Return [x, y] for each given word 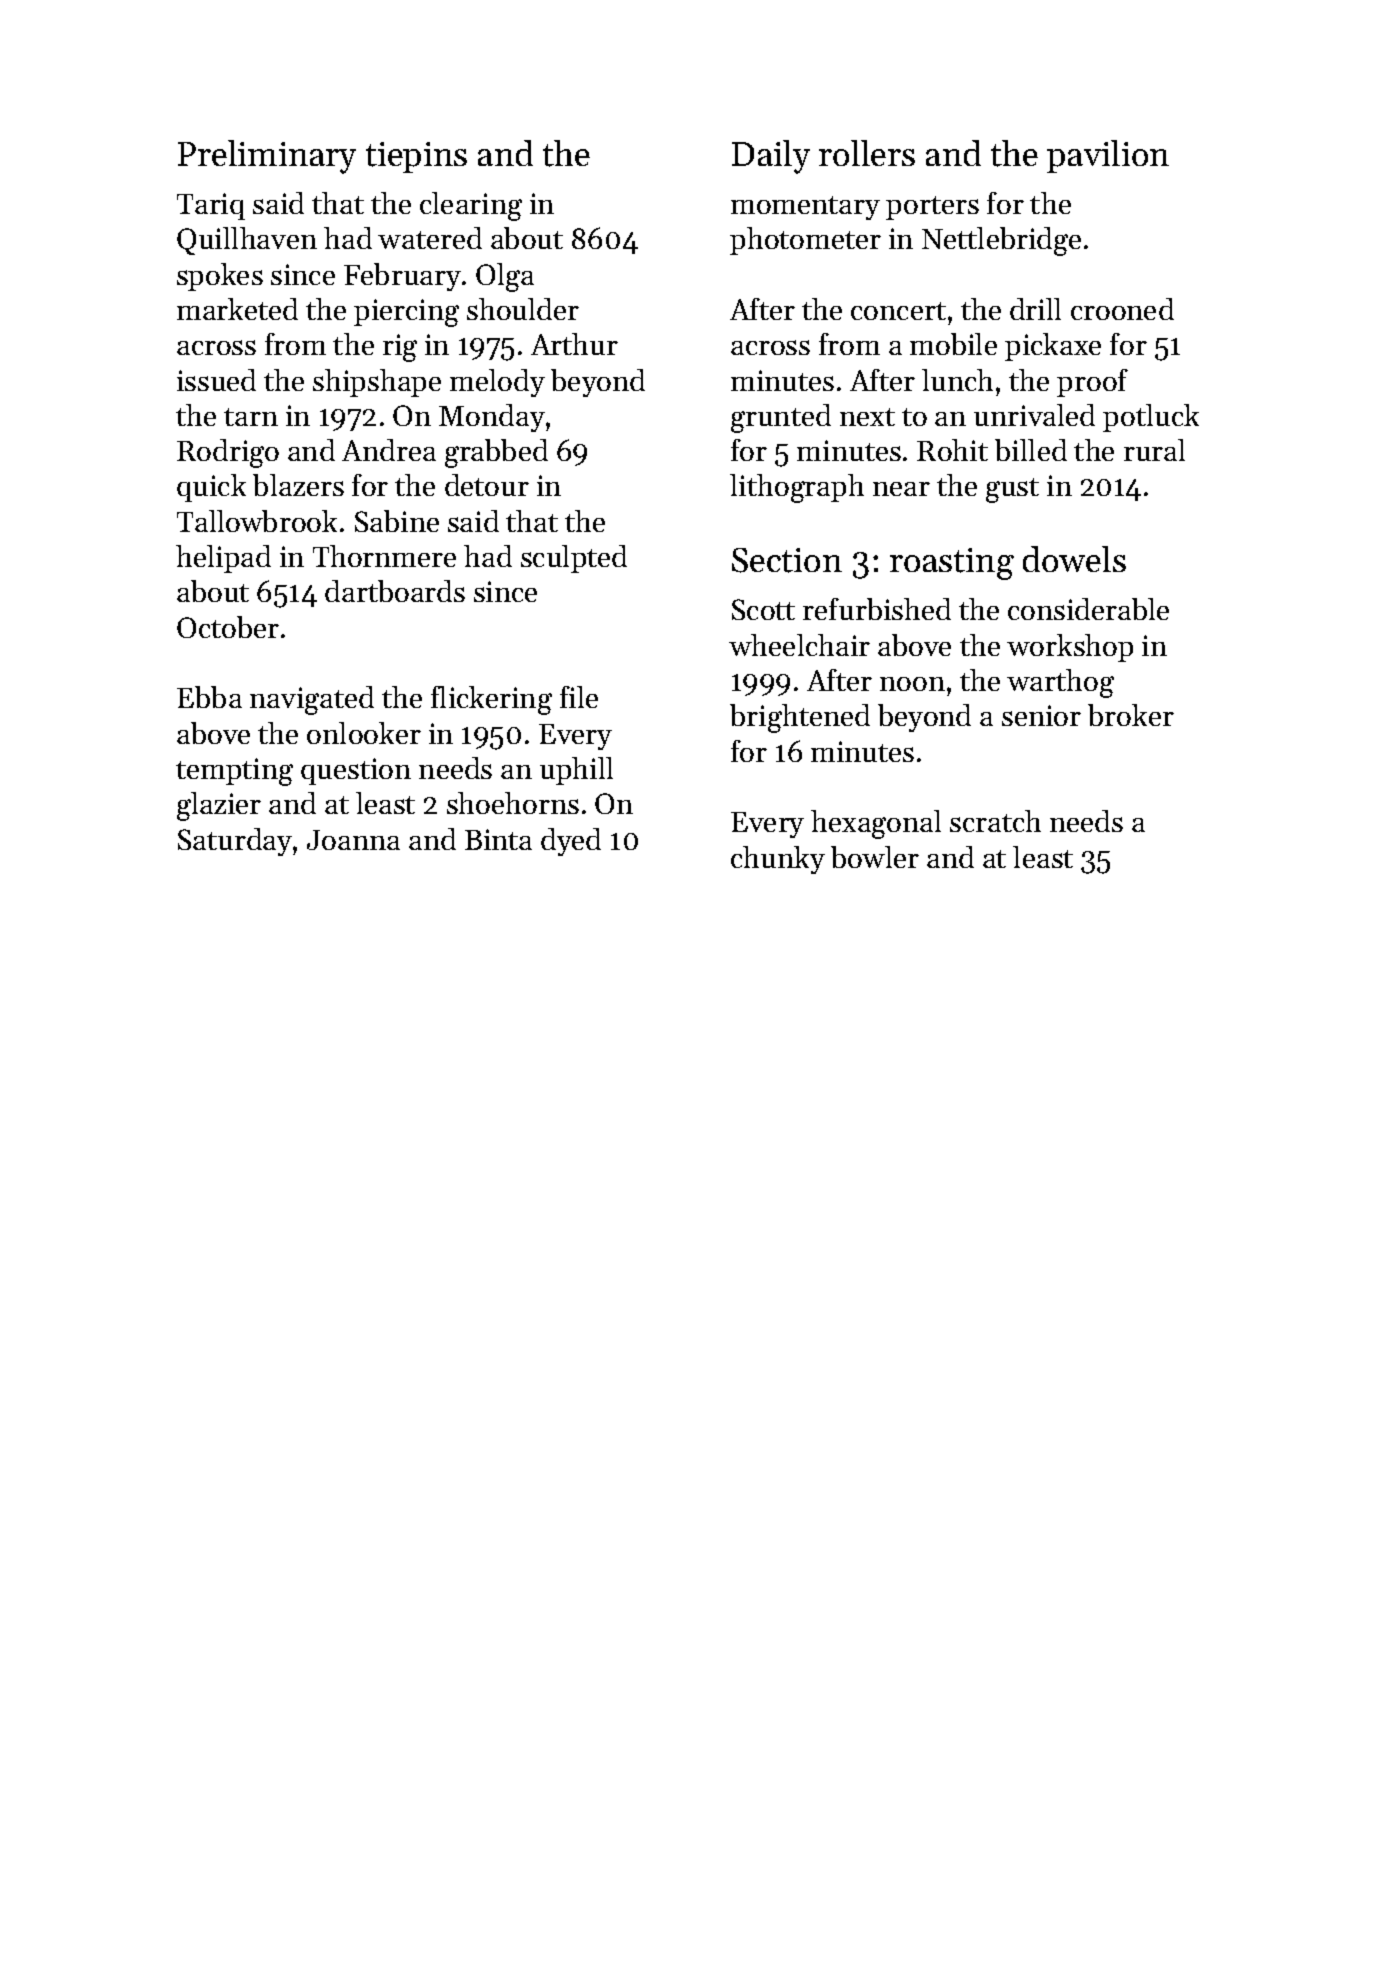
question [356, 771]
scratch [995, 821]
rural [1154, 450]
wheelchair [799, 645]
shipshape [377, 383]
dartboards [395, 591]
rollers [867, 153]
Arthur [574, 344]
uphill [576, 771]
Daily [771, 157]
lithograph [797, 488]
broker [1131, 715]
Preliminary [267, 157]
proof [1092, 383]
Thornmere [384, 556]
